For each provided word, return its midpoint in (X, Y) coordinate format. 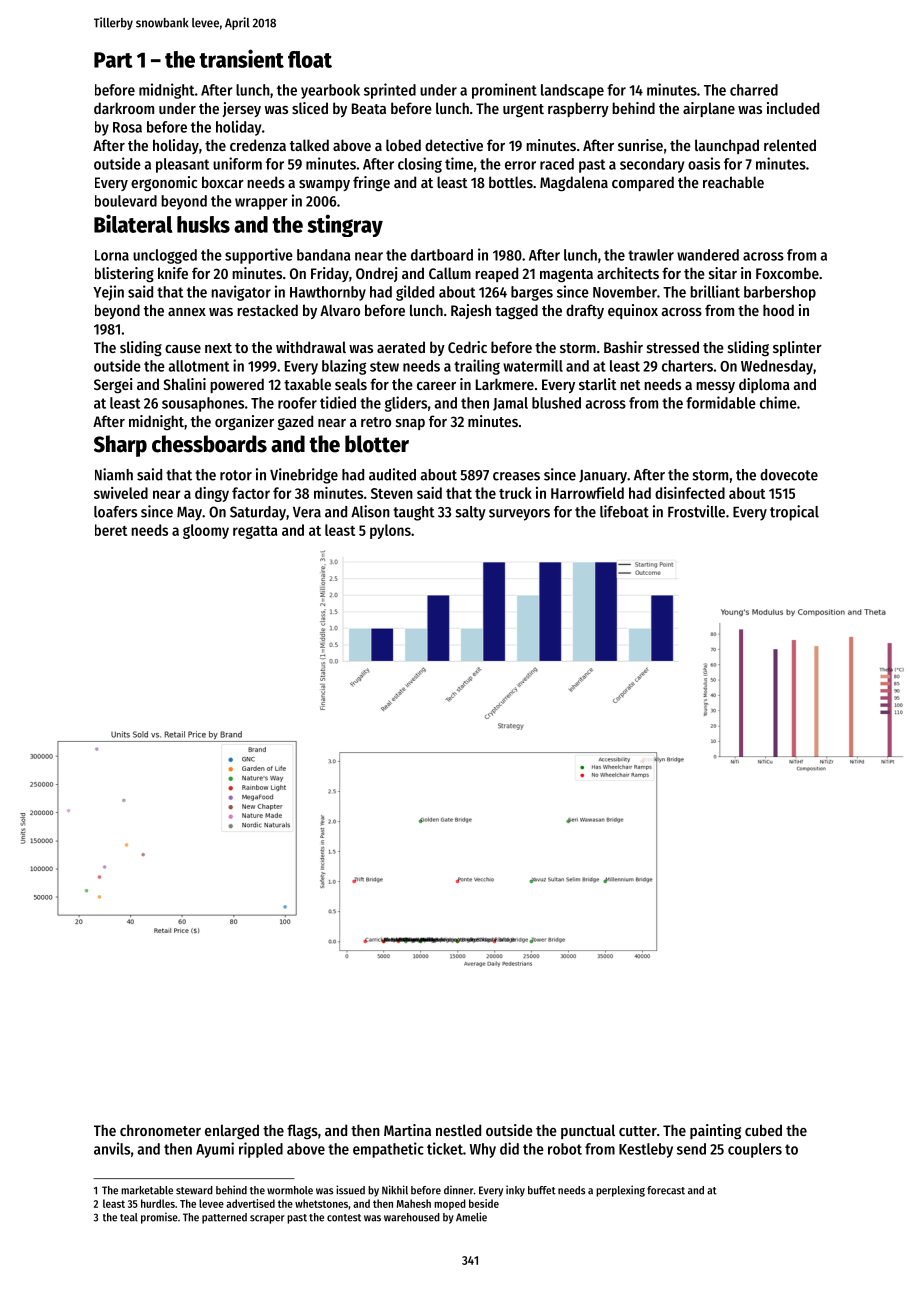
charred (754, 90)
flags (302, 1132)
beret (111, 530)
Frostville (696, 511)
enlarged (232, 1132)
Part (113, 60)
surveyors (519, 515)
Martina (407, 1130)
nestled (458, 1130)
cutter (638, 1131)
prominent (504, 91)
